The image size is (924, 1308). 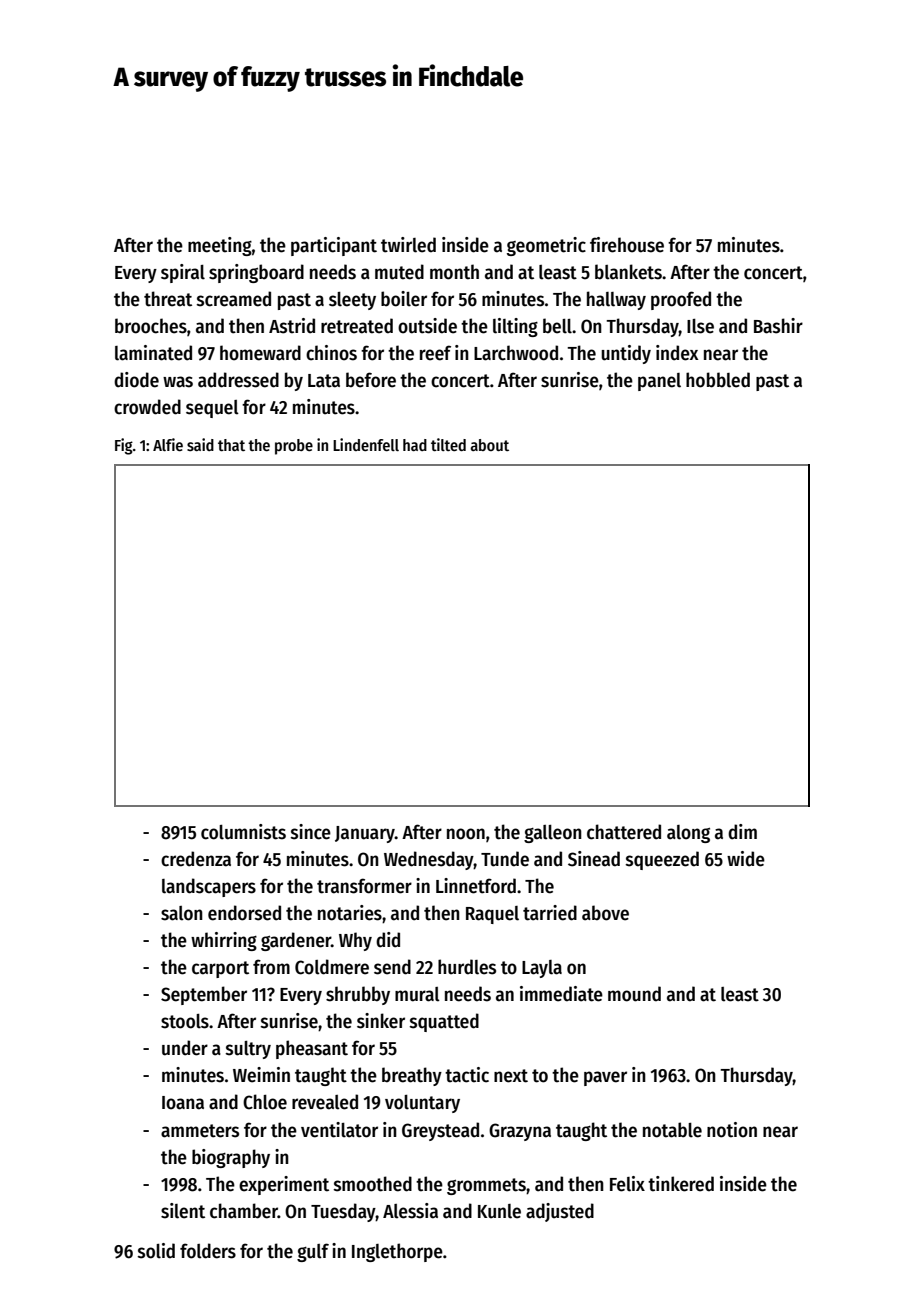 What do you see at coordinates (778, 326) in the page?
I see `Bashir` at bounding box center [778, 326].
